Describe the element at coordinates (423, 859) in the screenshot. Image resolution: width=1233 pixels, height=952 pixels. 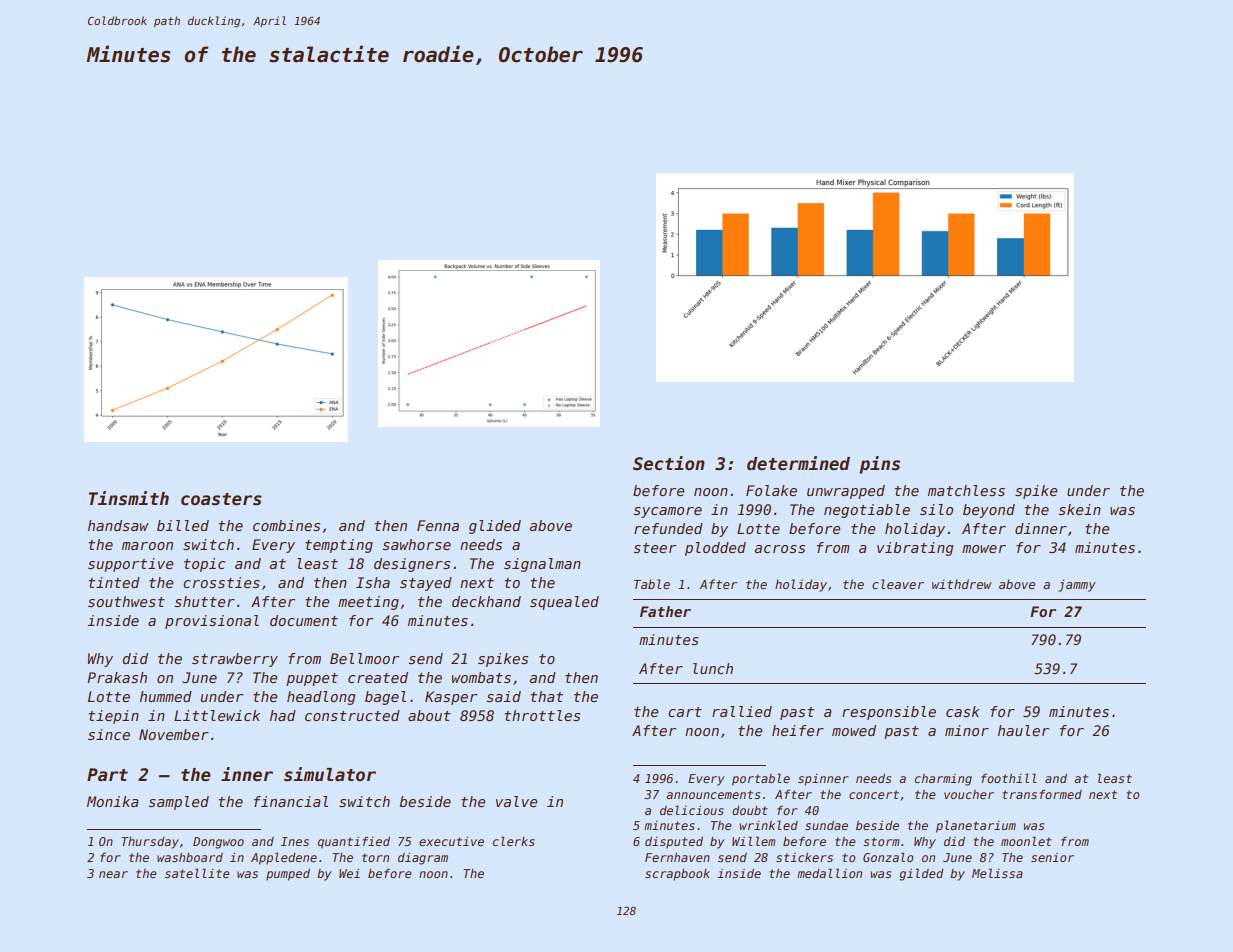
I see `diagram` at that location.
